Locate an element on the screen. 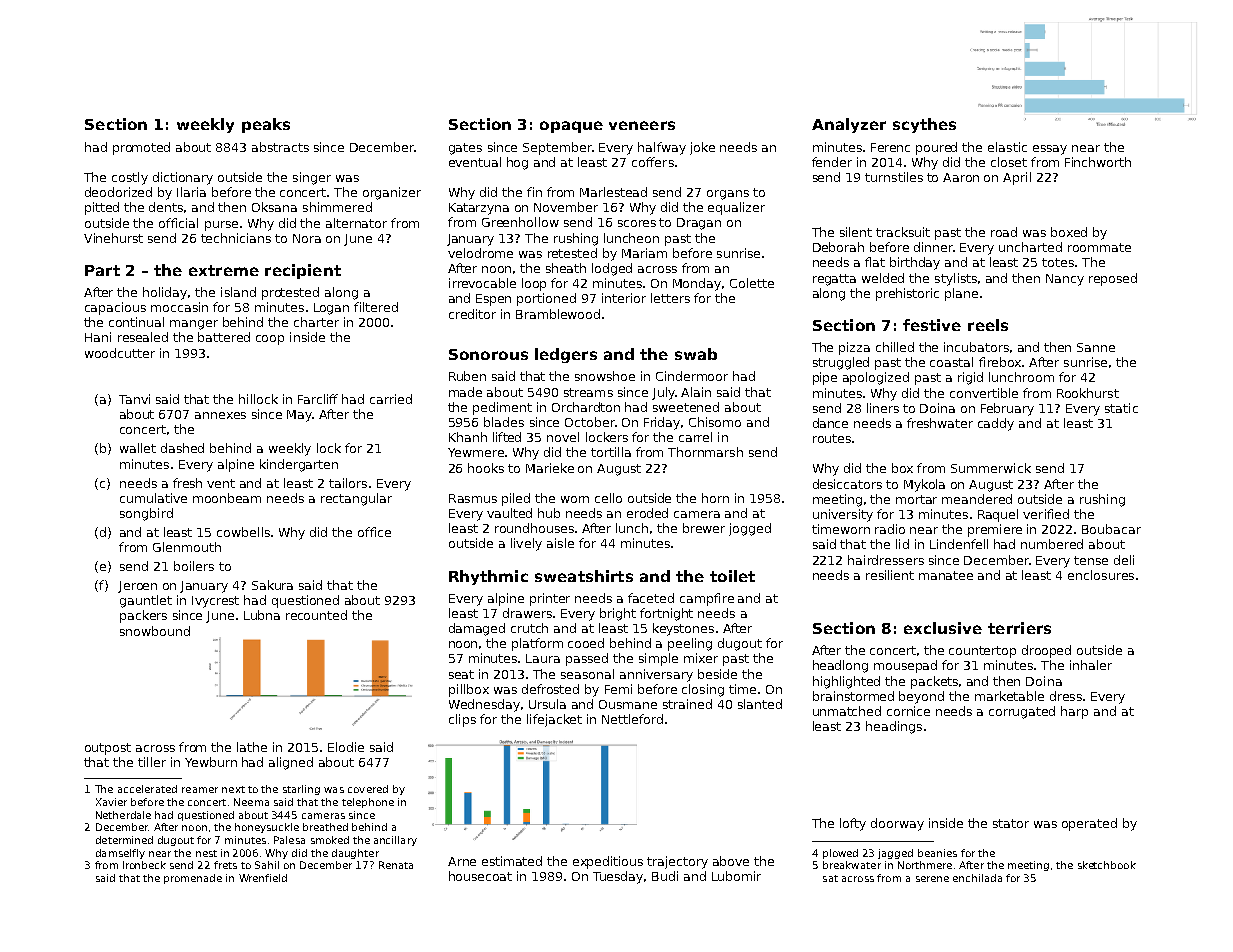 The width and height of the screenshot is (1233, 952). Farcliff is located at coordinates (318, 399).
